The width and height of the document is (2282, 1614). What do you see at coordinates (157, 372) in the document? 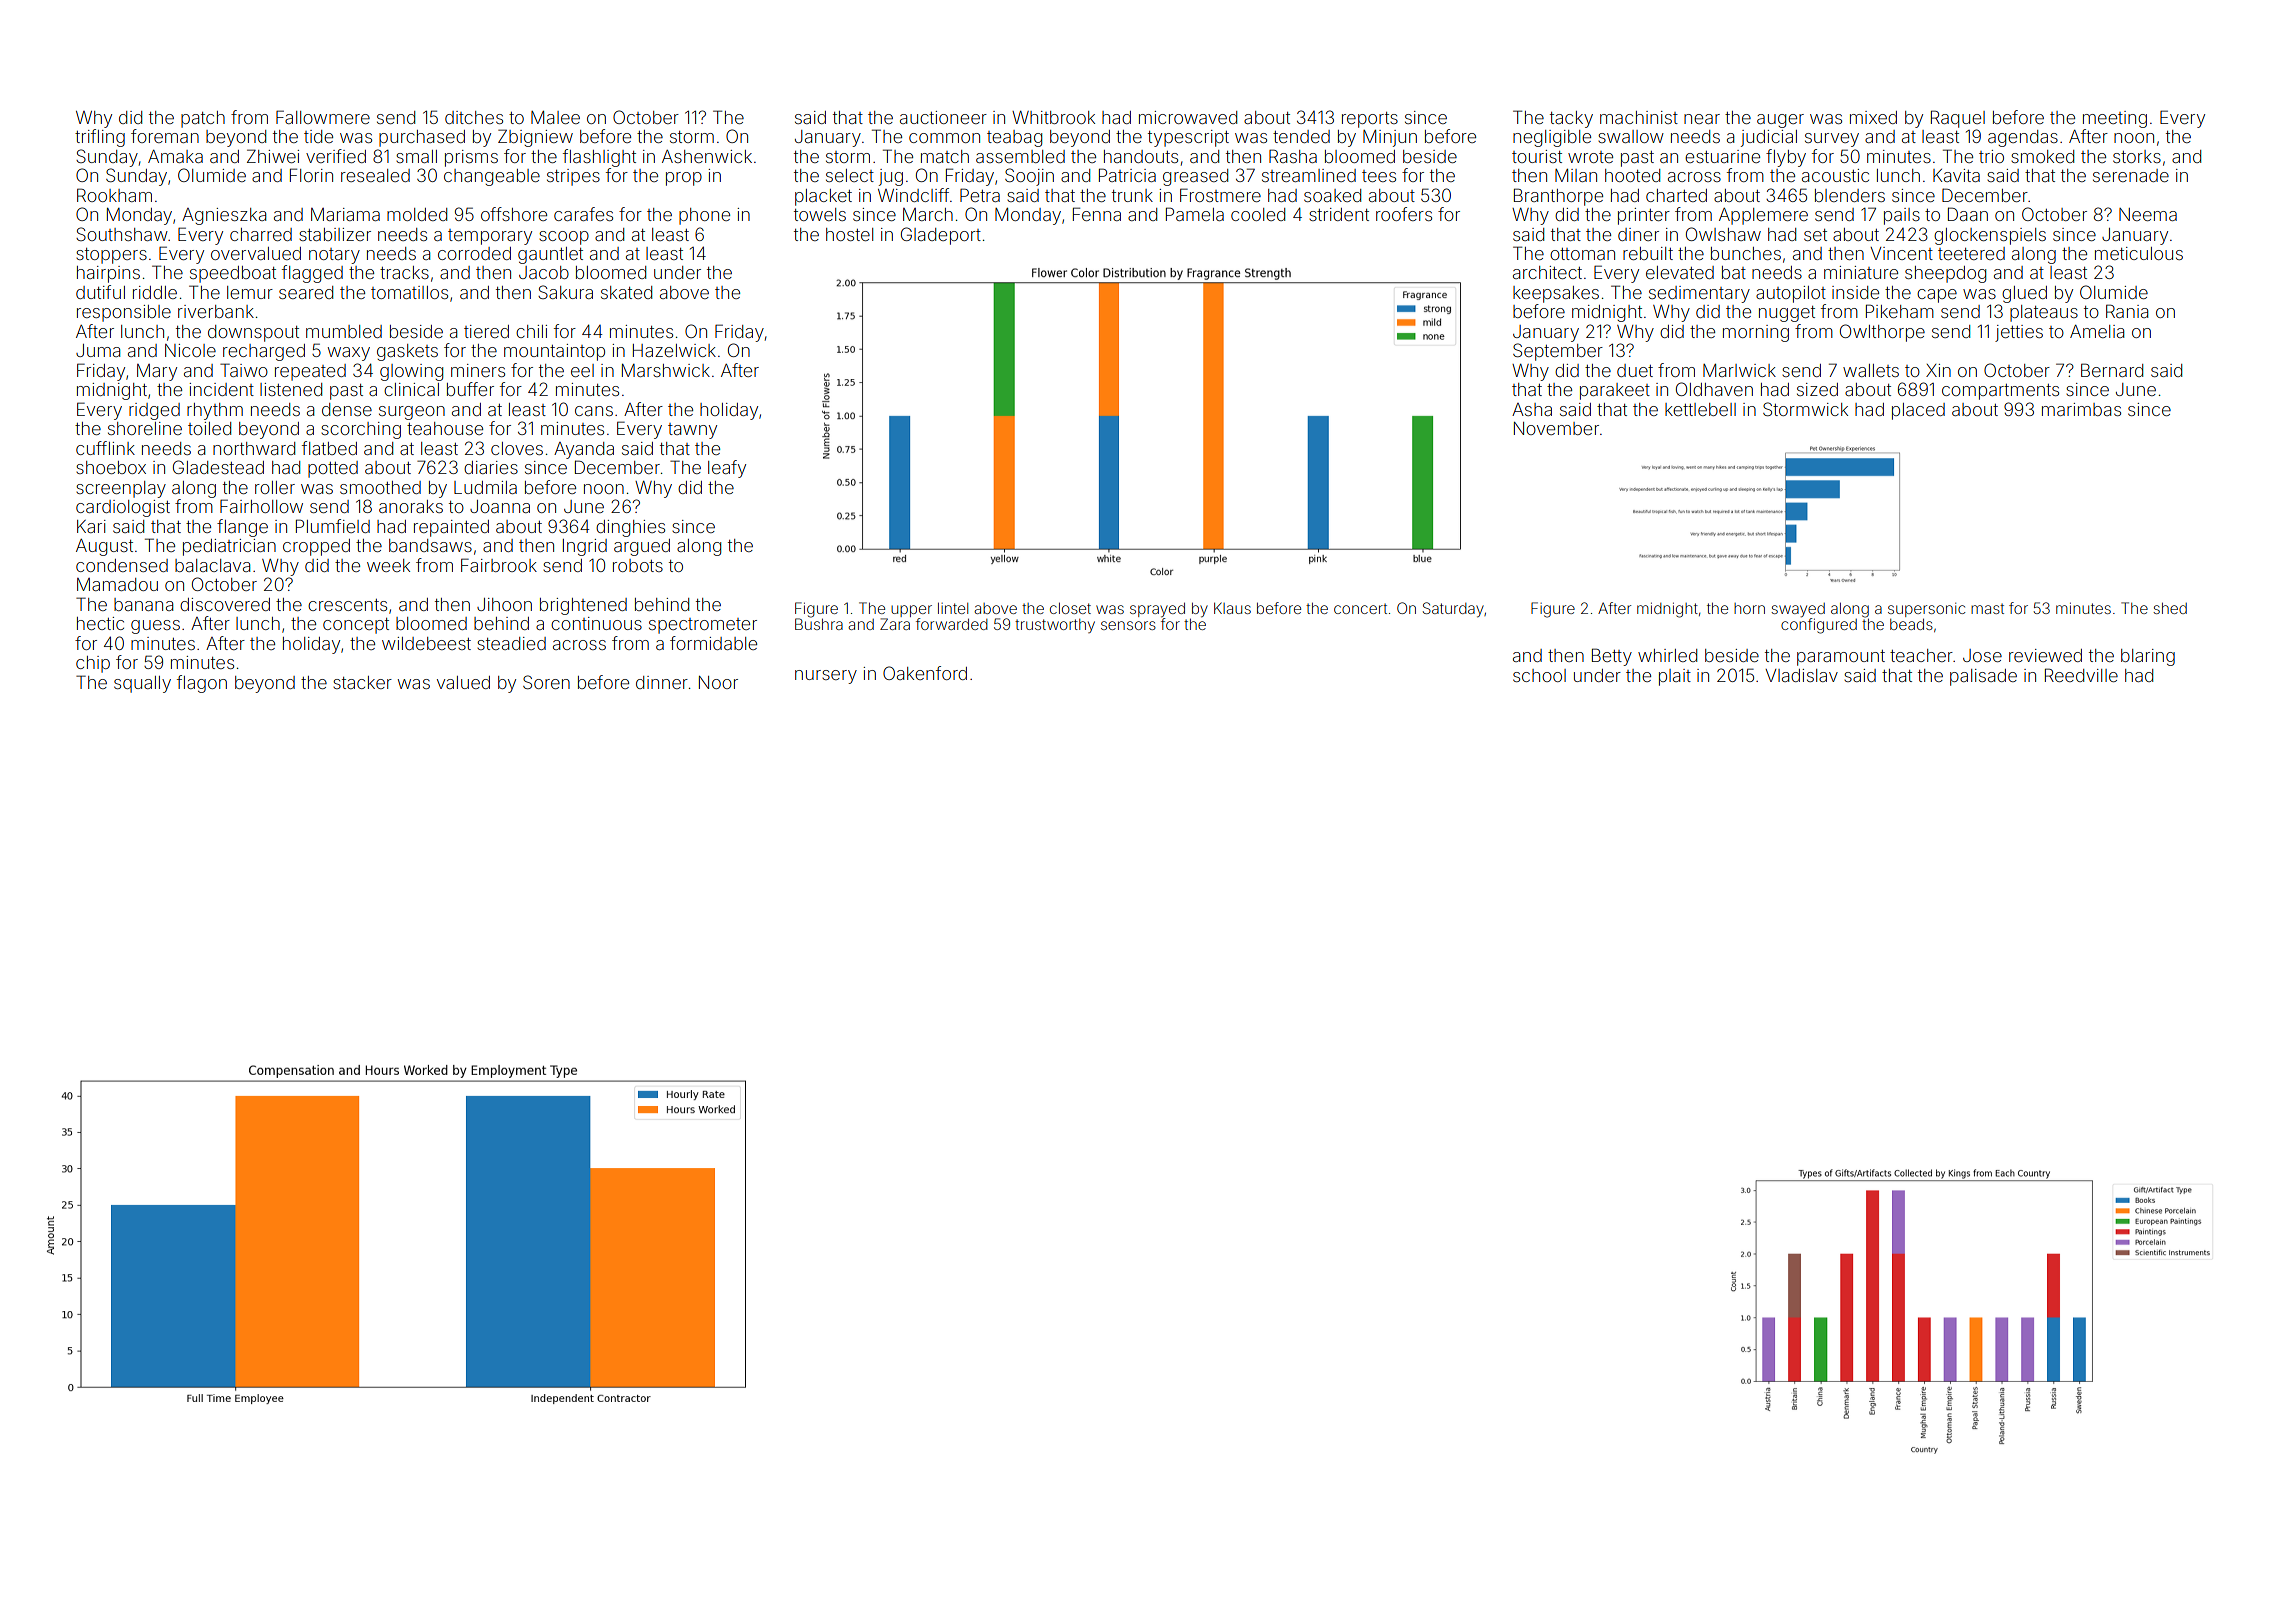
I see `Mary` at bounding box center [157, 372].
